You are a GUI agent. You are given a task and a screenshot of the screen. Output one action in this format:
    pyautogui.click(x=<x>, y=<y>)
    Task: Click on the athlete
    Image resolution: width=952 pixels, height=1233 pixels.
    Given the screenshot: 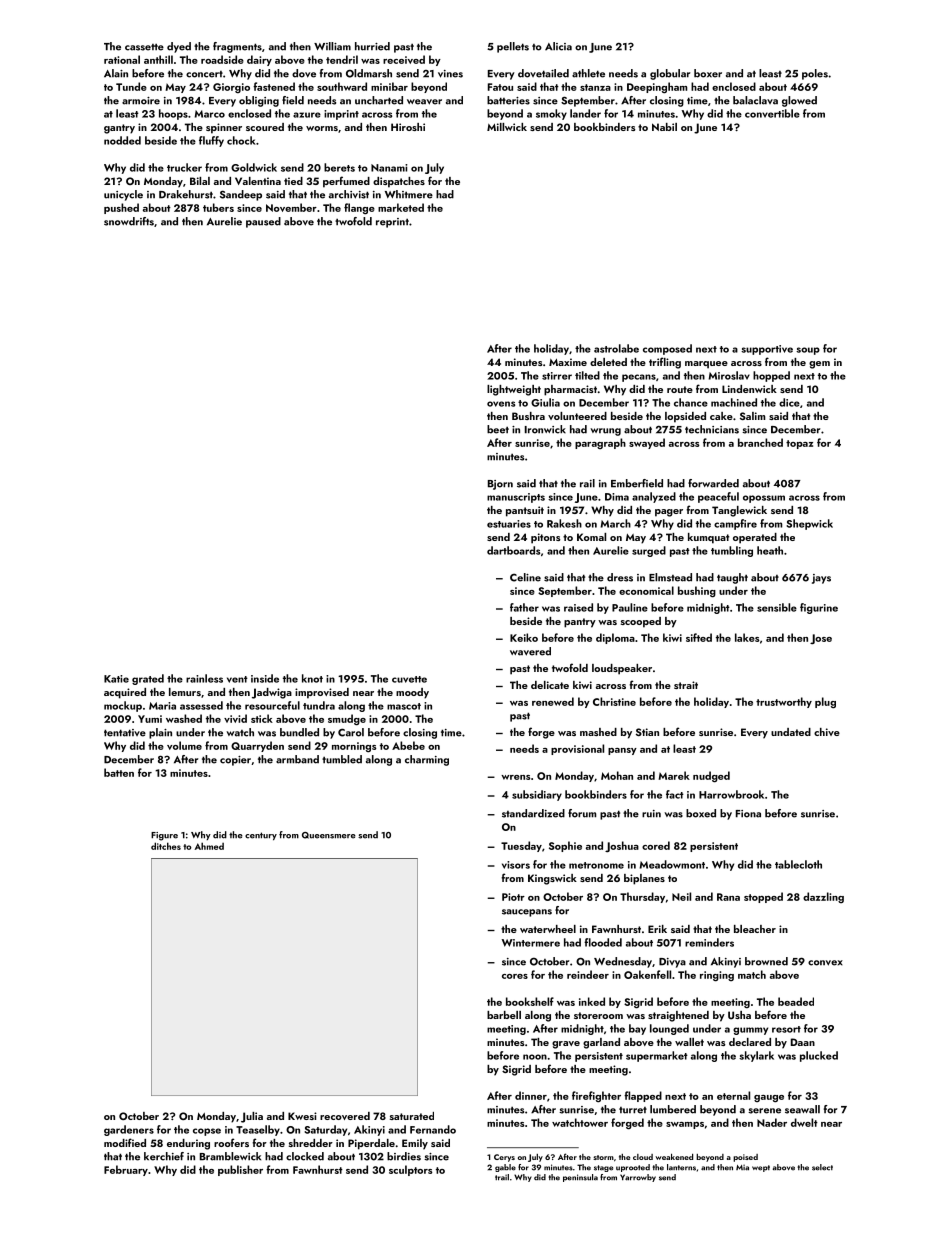 What is the action you would take?
    pyautogui.click(x=588, y=73)
